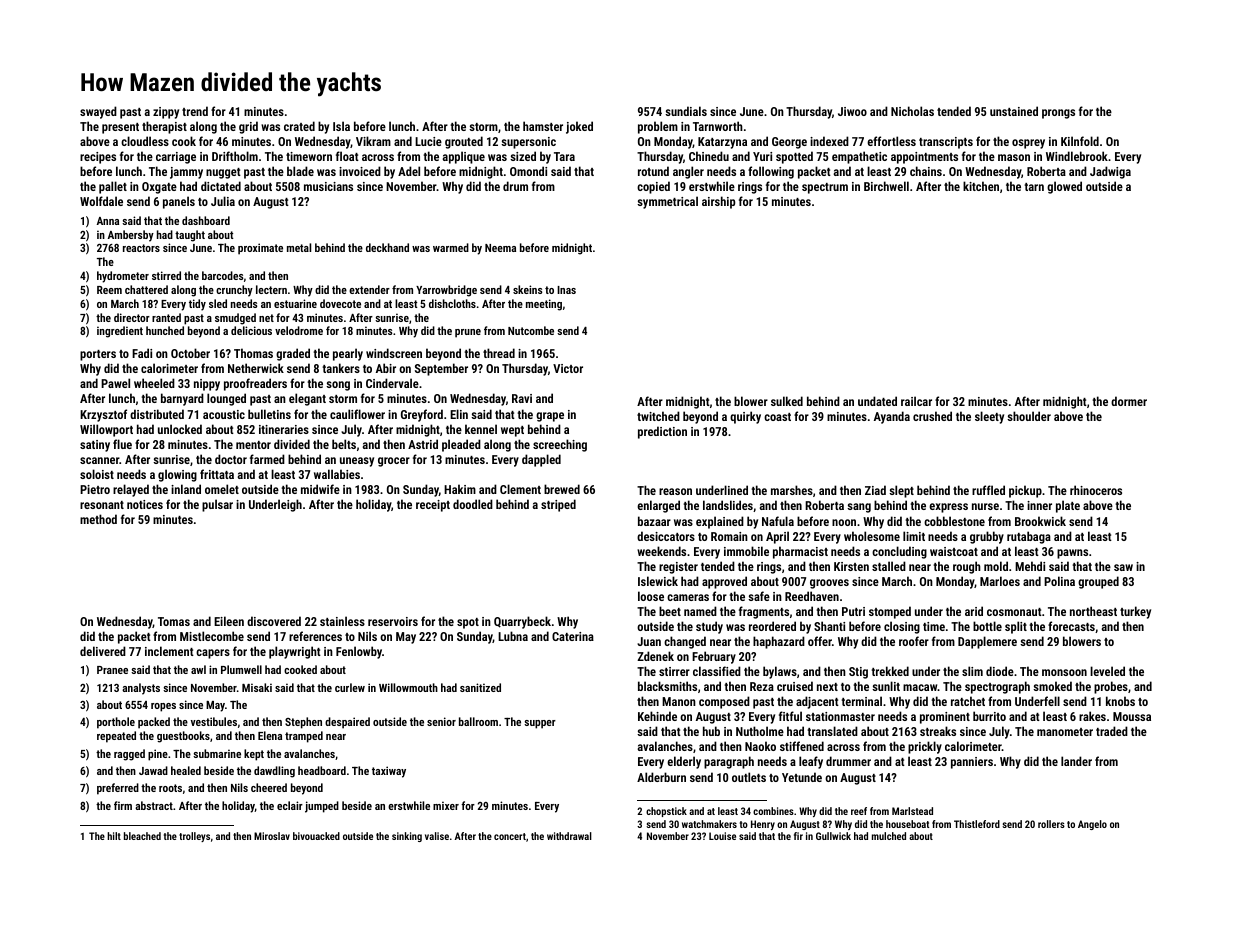 The image size is (1233, 952). Describe the element at coordinates (1132, 716) in the screenshot. I see `Moussa` at that location.
